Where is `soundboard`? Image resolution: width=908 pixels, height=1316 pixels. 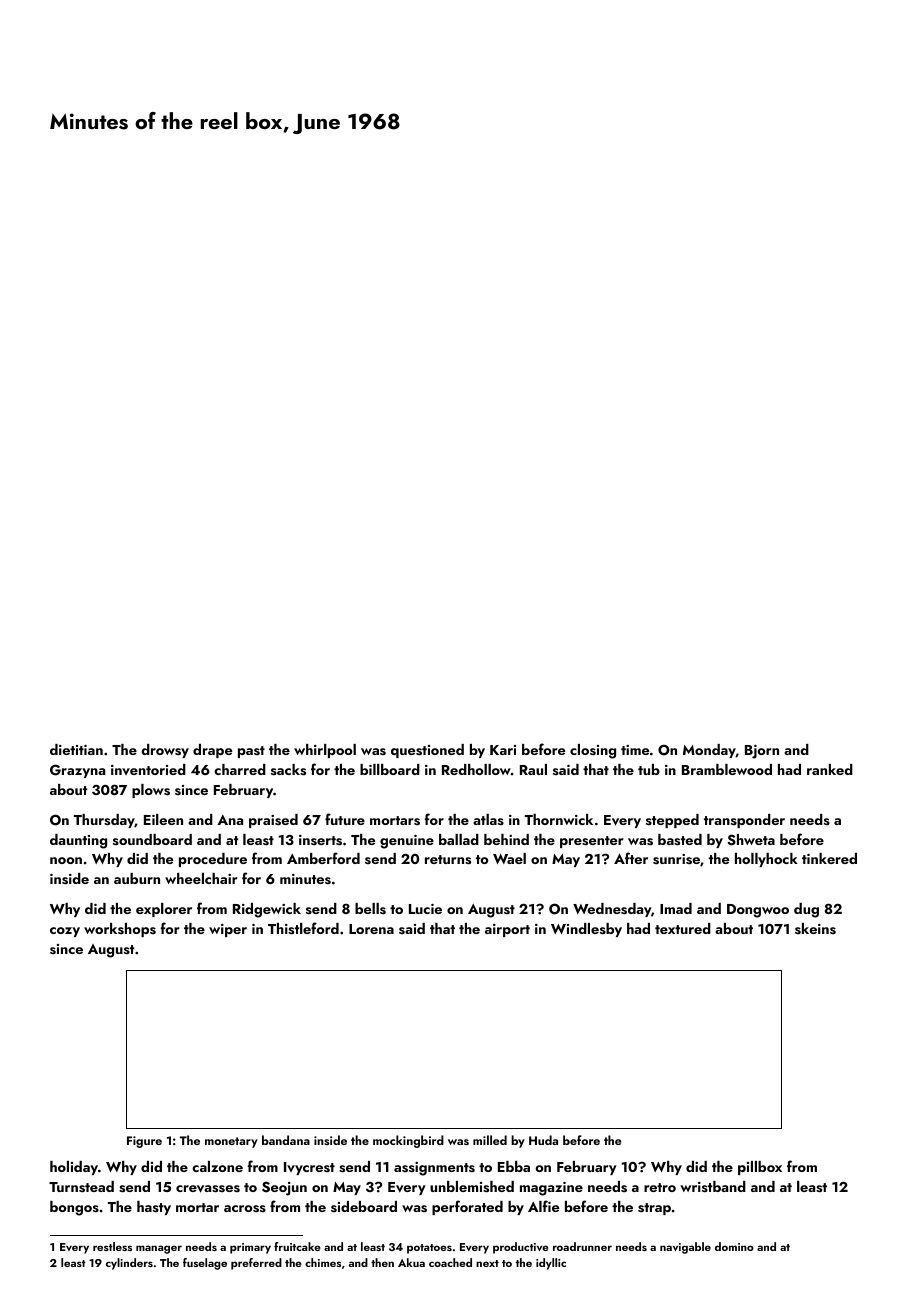 soundboard is located at coordinates (152, 839).
